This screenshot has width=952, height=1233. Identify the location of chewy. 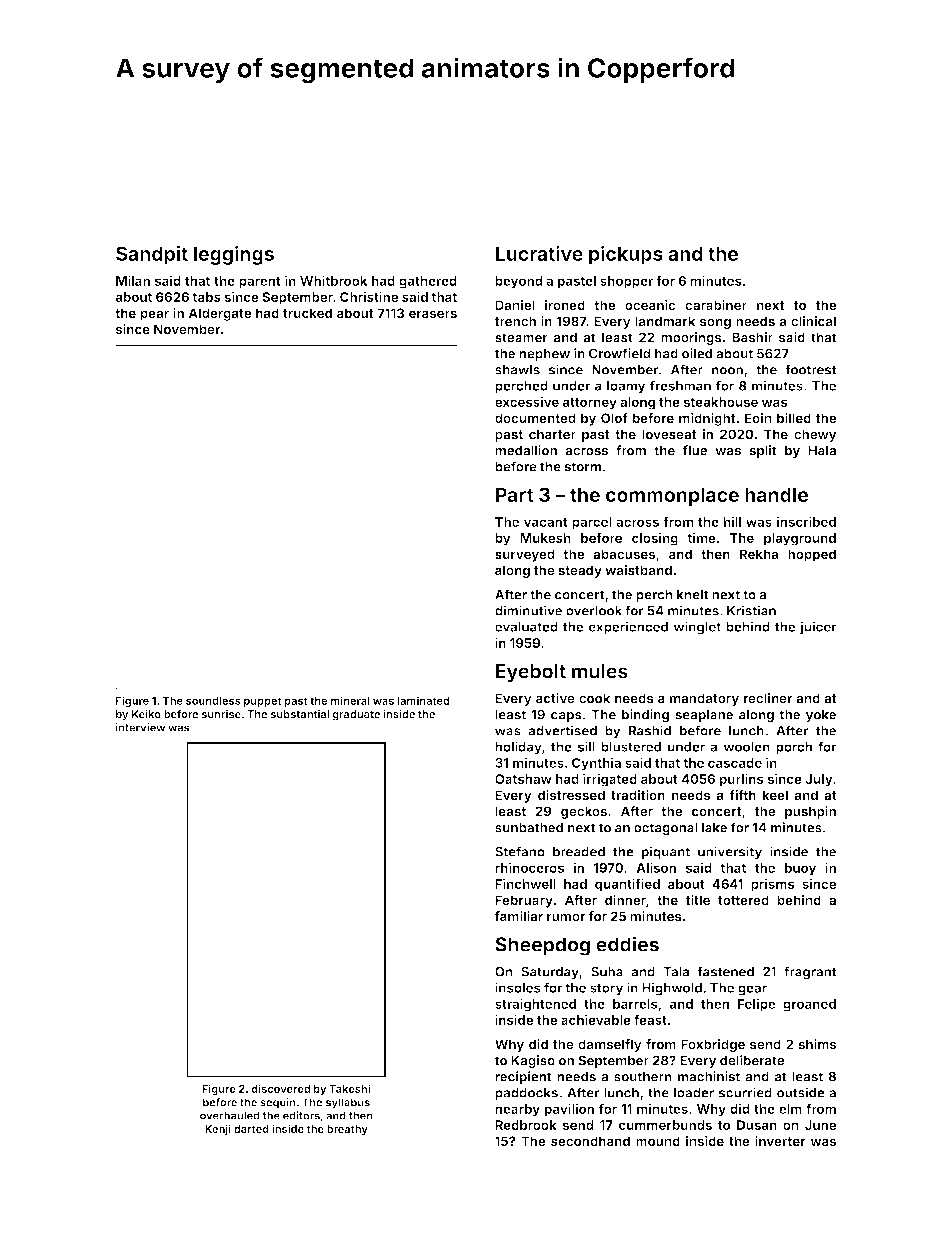
(815, 435).
